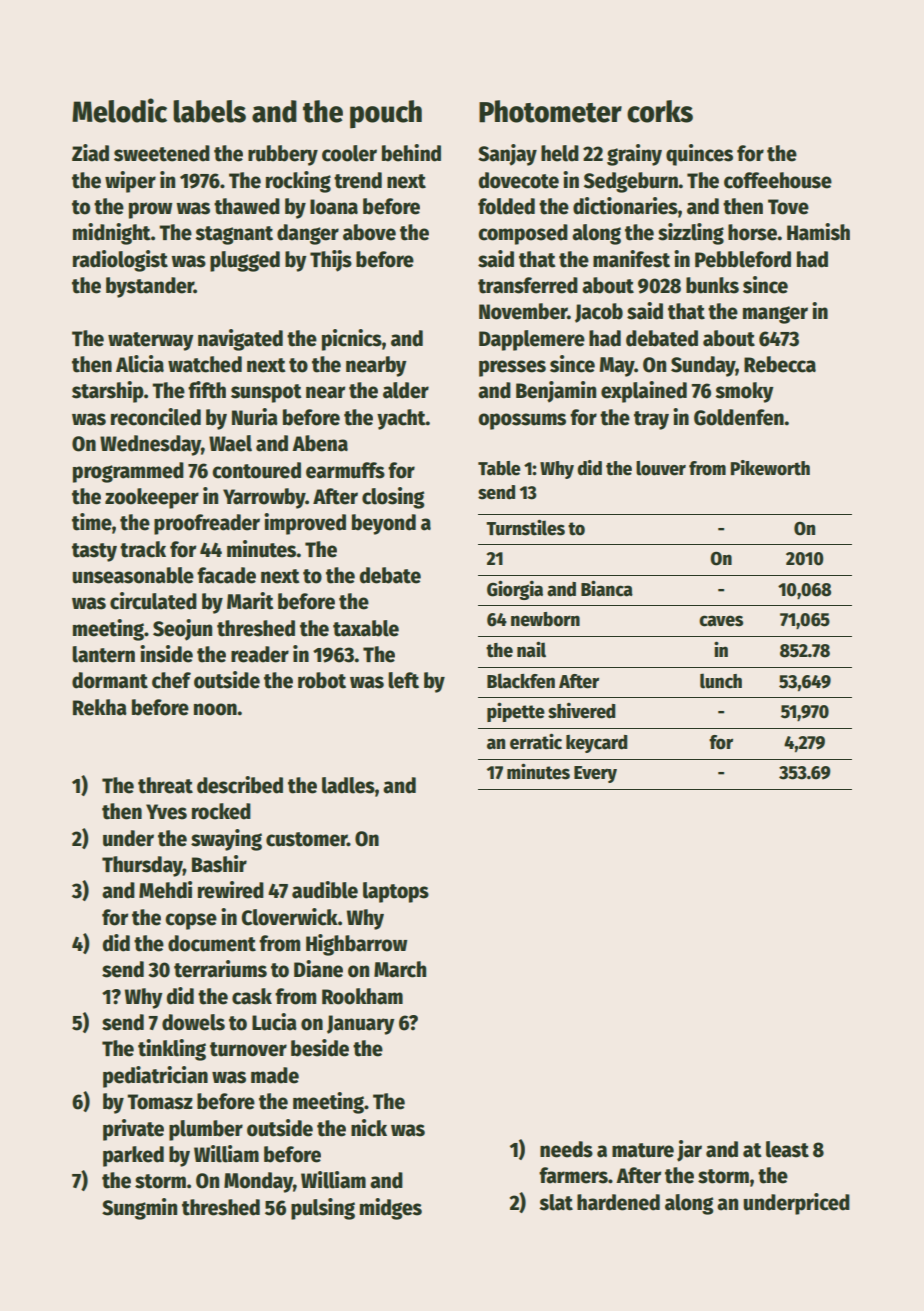 The image size is (924, 1311). What do you see at coordinates (660, 111) in the page?
I see `corks` at bounding box center [660, 111].
